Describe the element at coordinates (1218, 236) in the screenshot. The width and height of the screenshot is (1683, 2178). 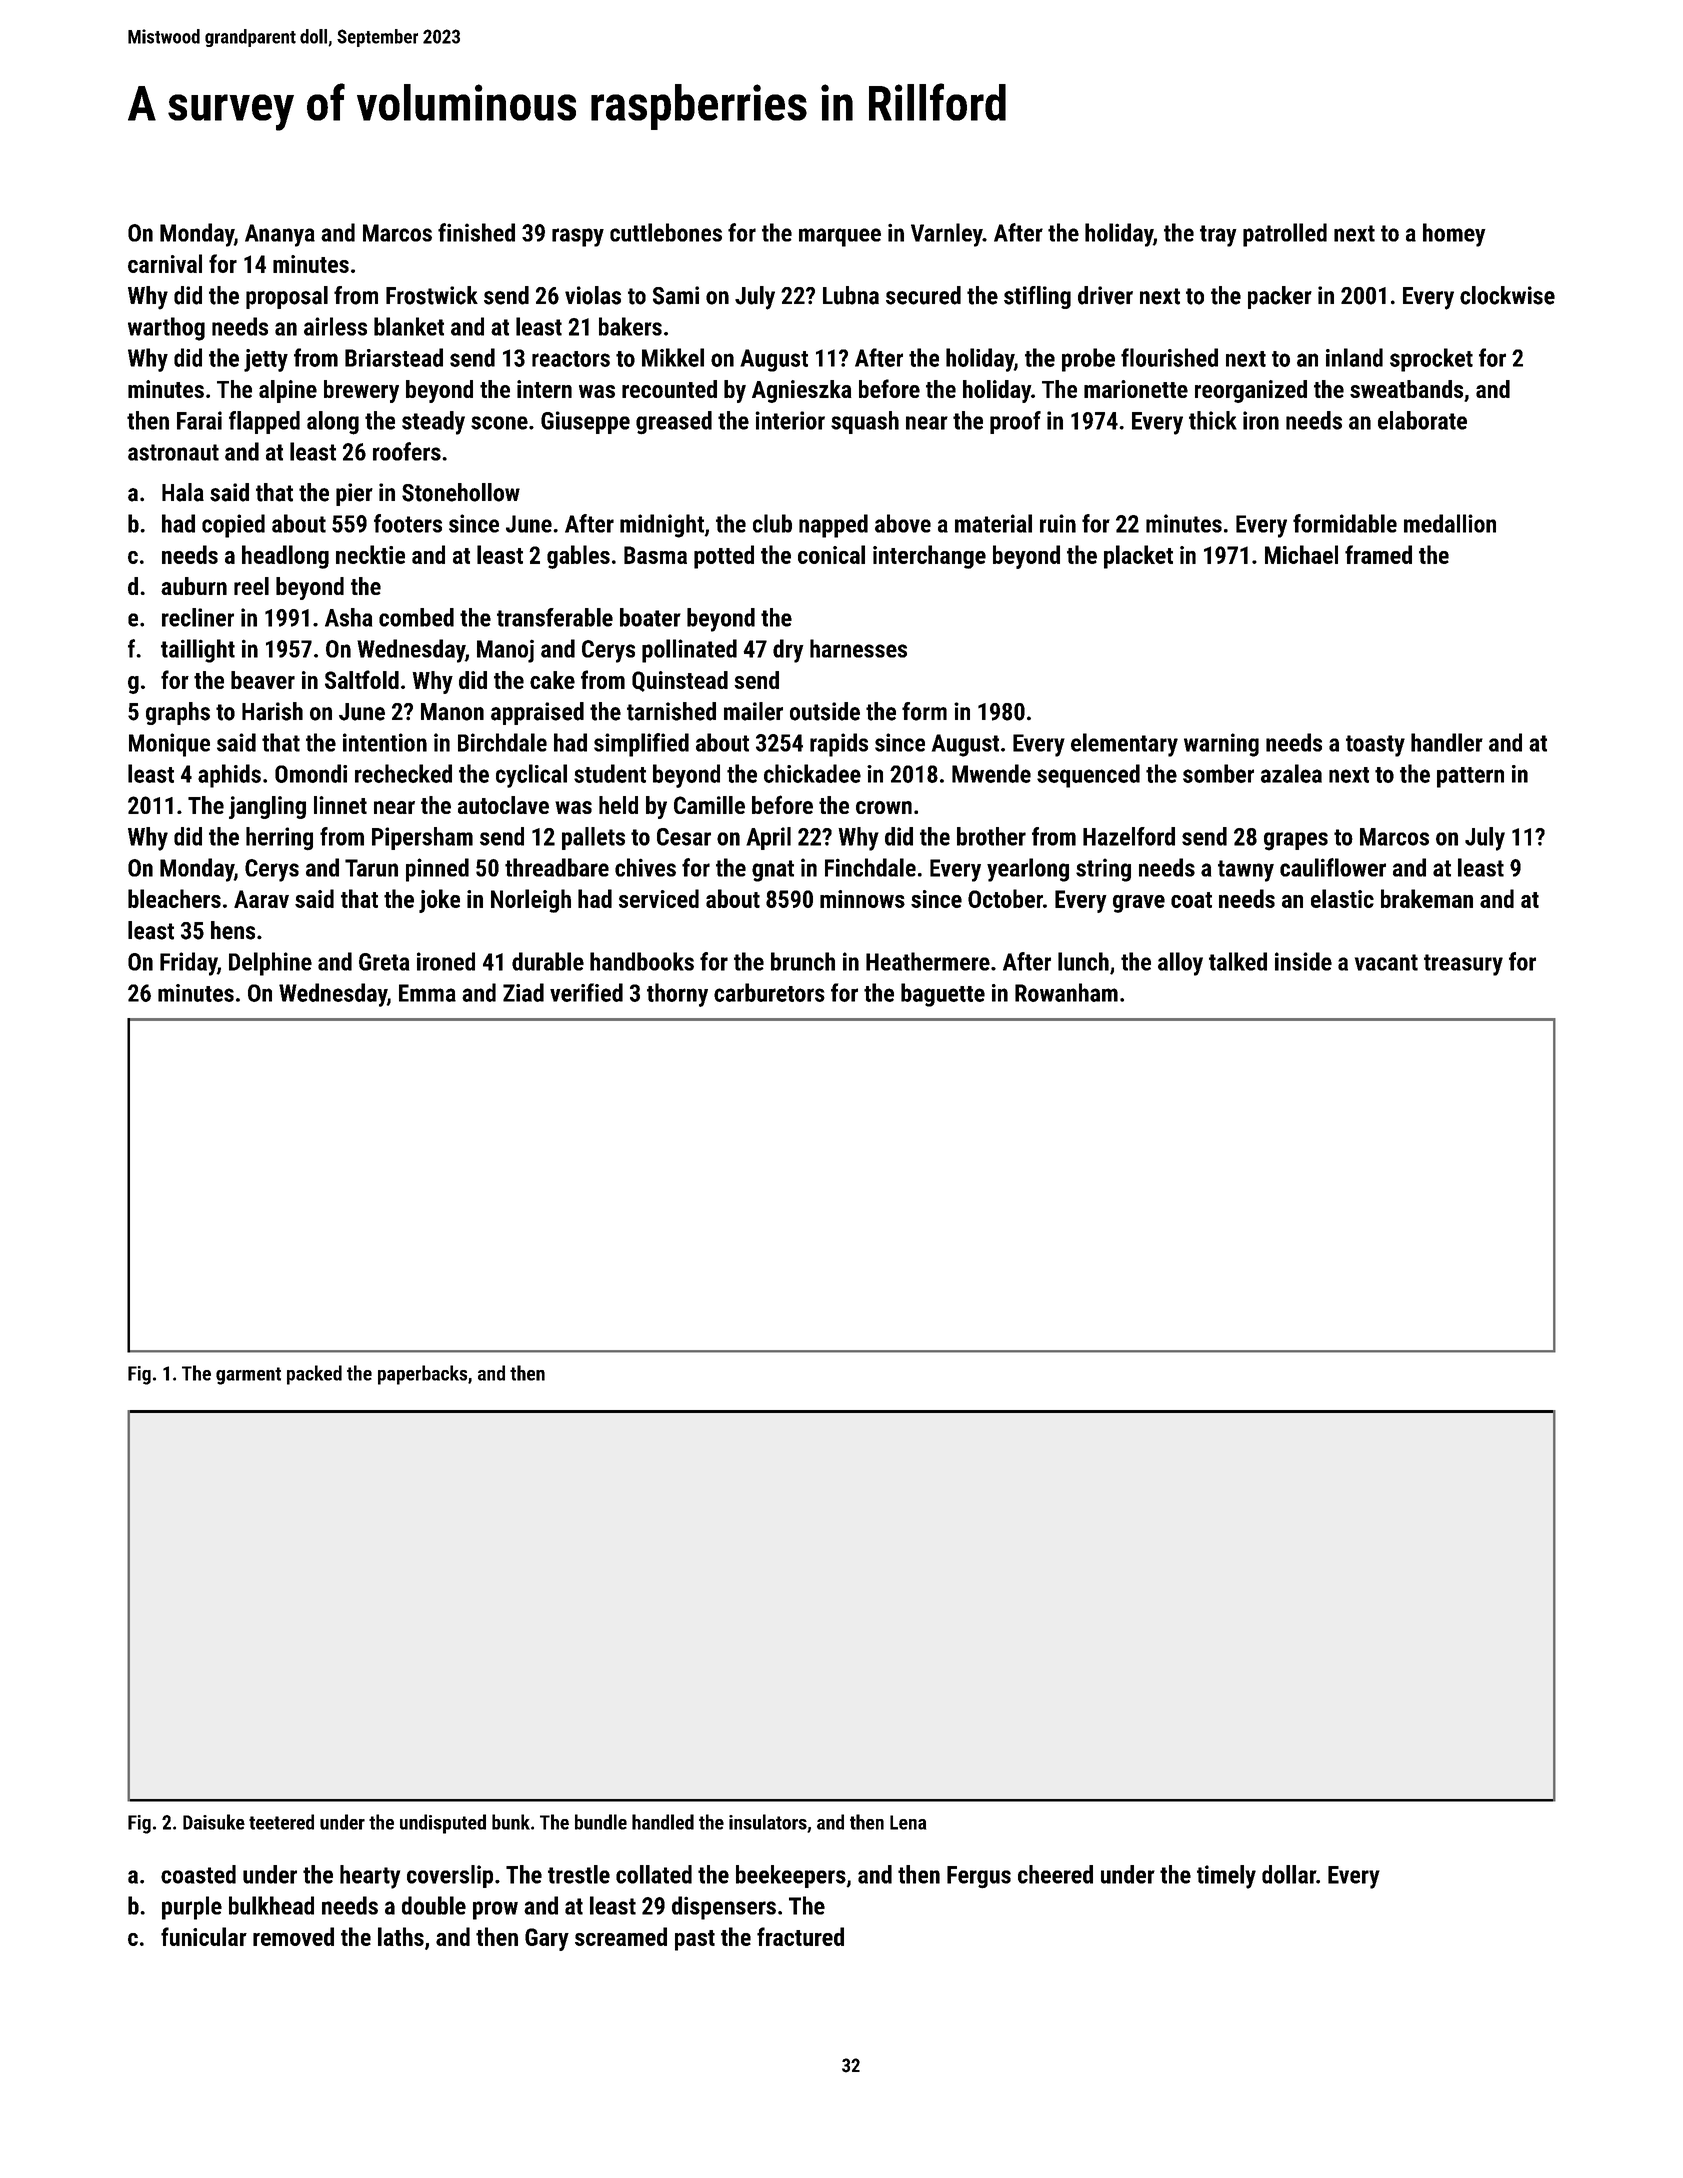
I see `tray` at that location.
